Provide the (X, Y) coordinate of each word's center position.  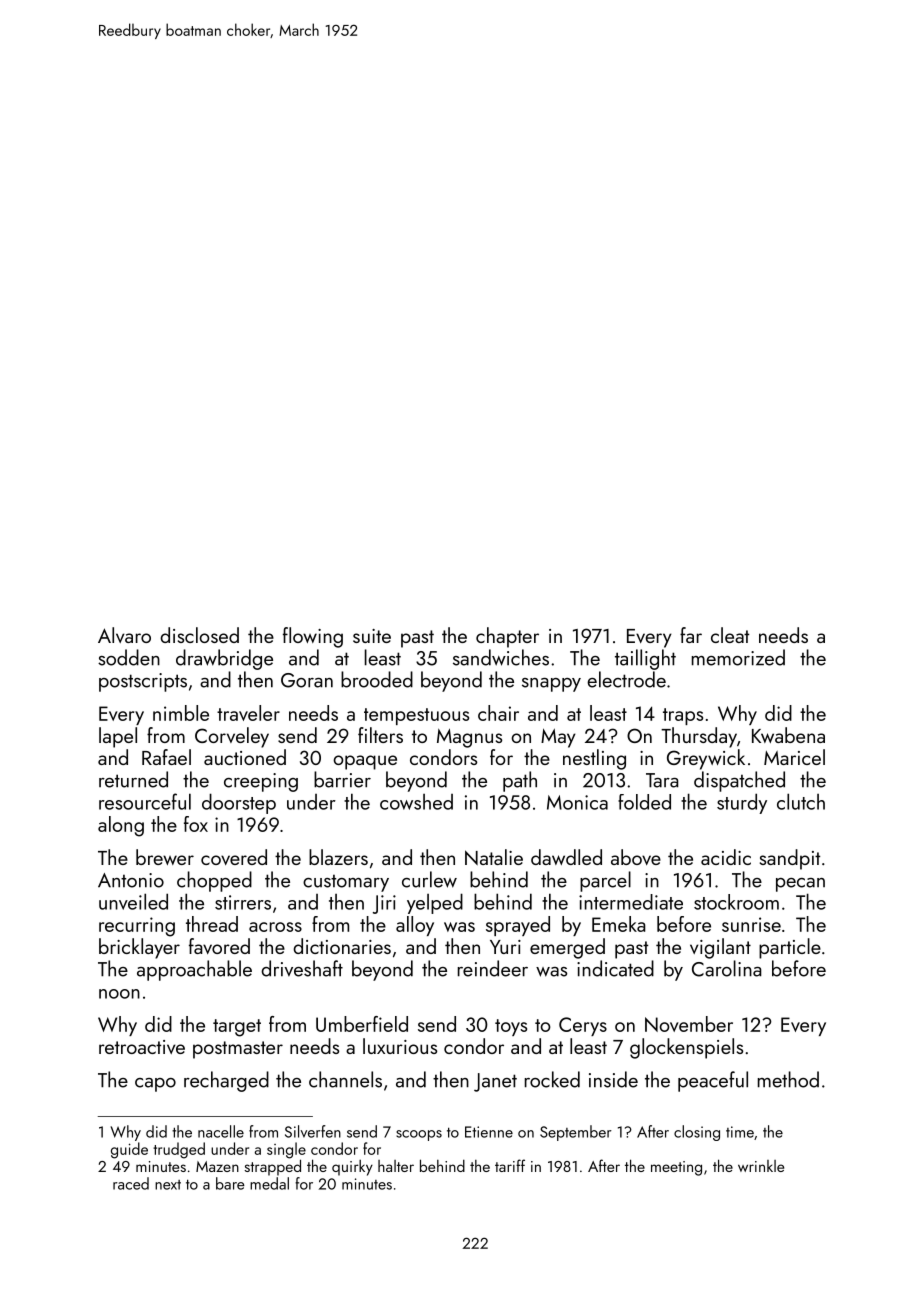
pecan (800, 885)
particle (790, 948)
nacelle (221, 1131)
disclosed (199, 635)
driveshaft (302, 968)
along (121, 826)
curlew (429, 879)
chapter (507, 637)
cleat (730, 635)
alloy (415, 926)
